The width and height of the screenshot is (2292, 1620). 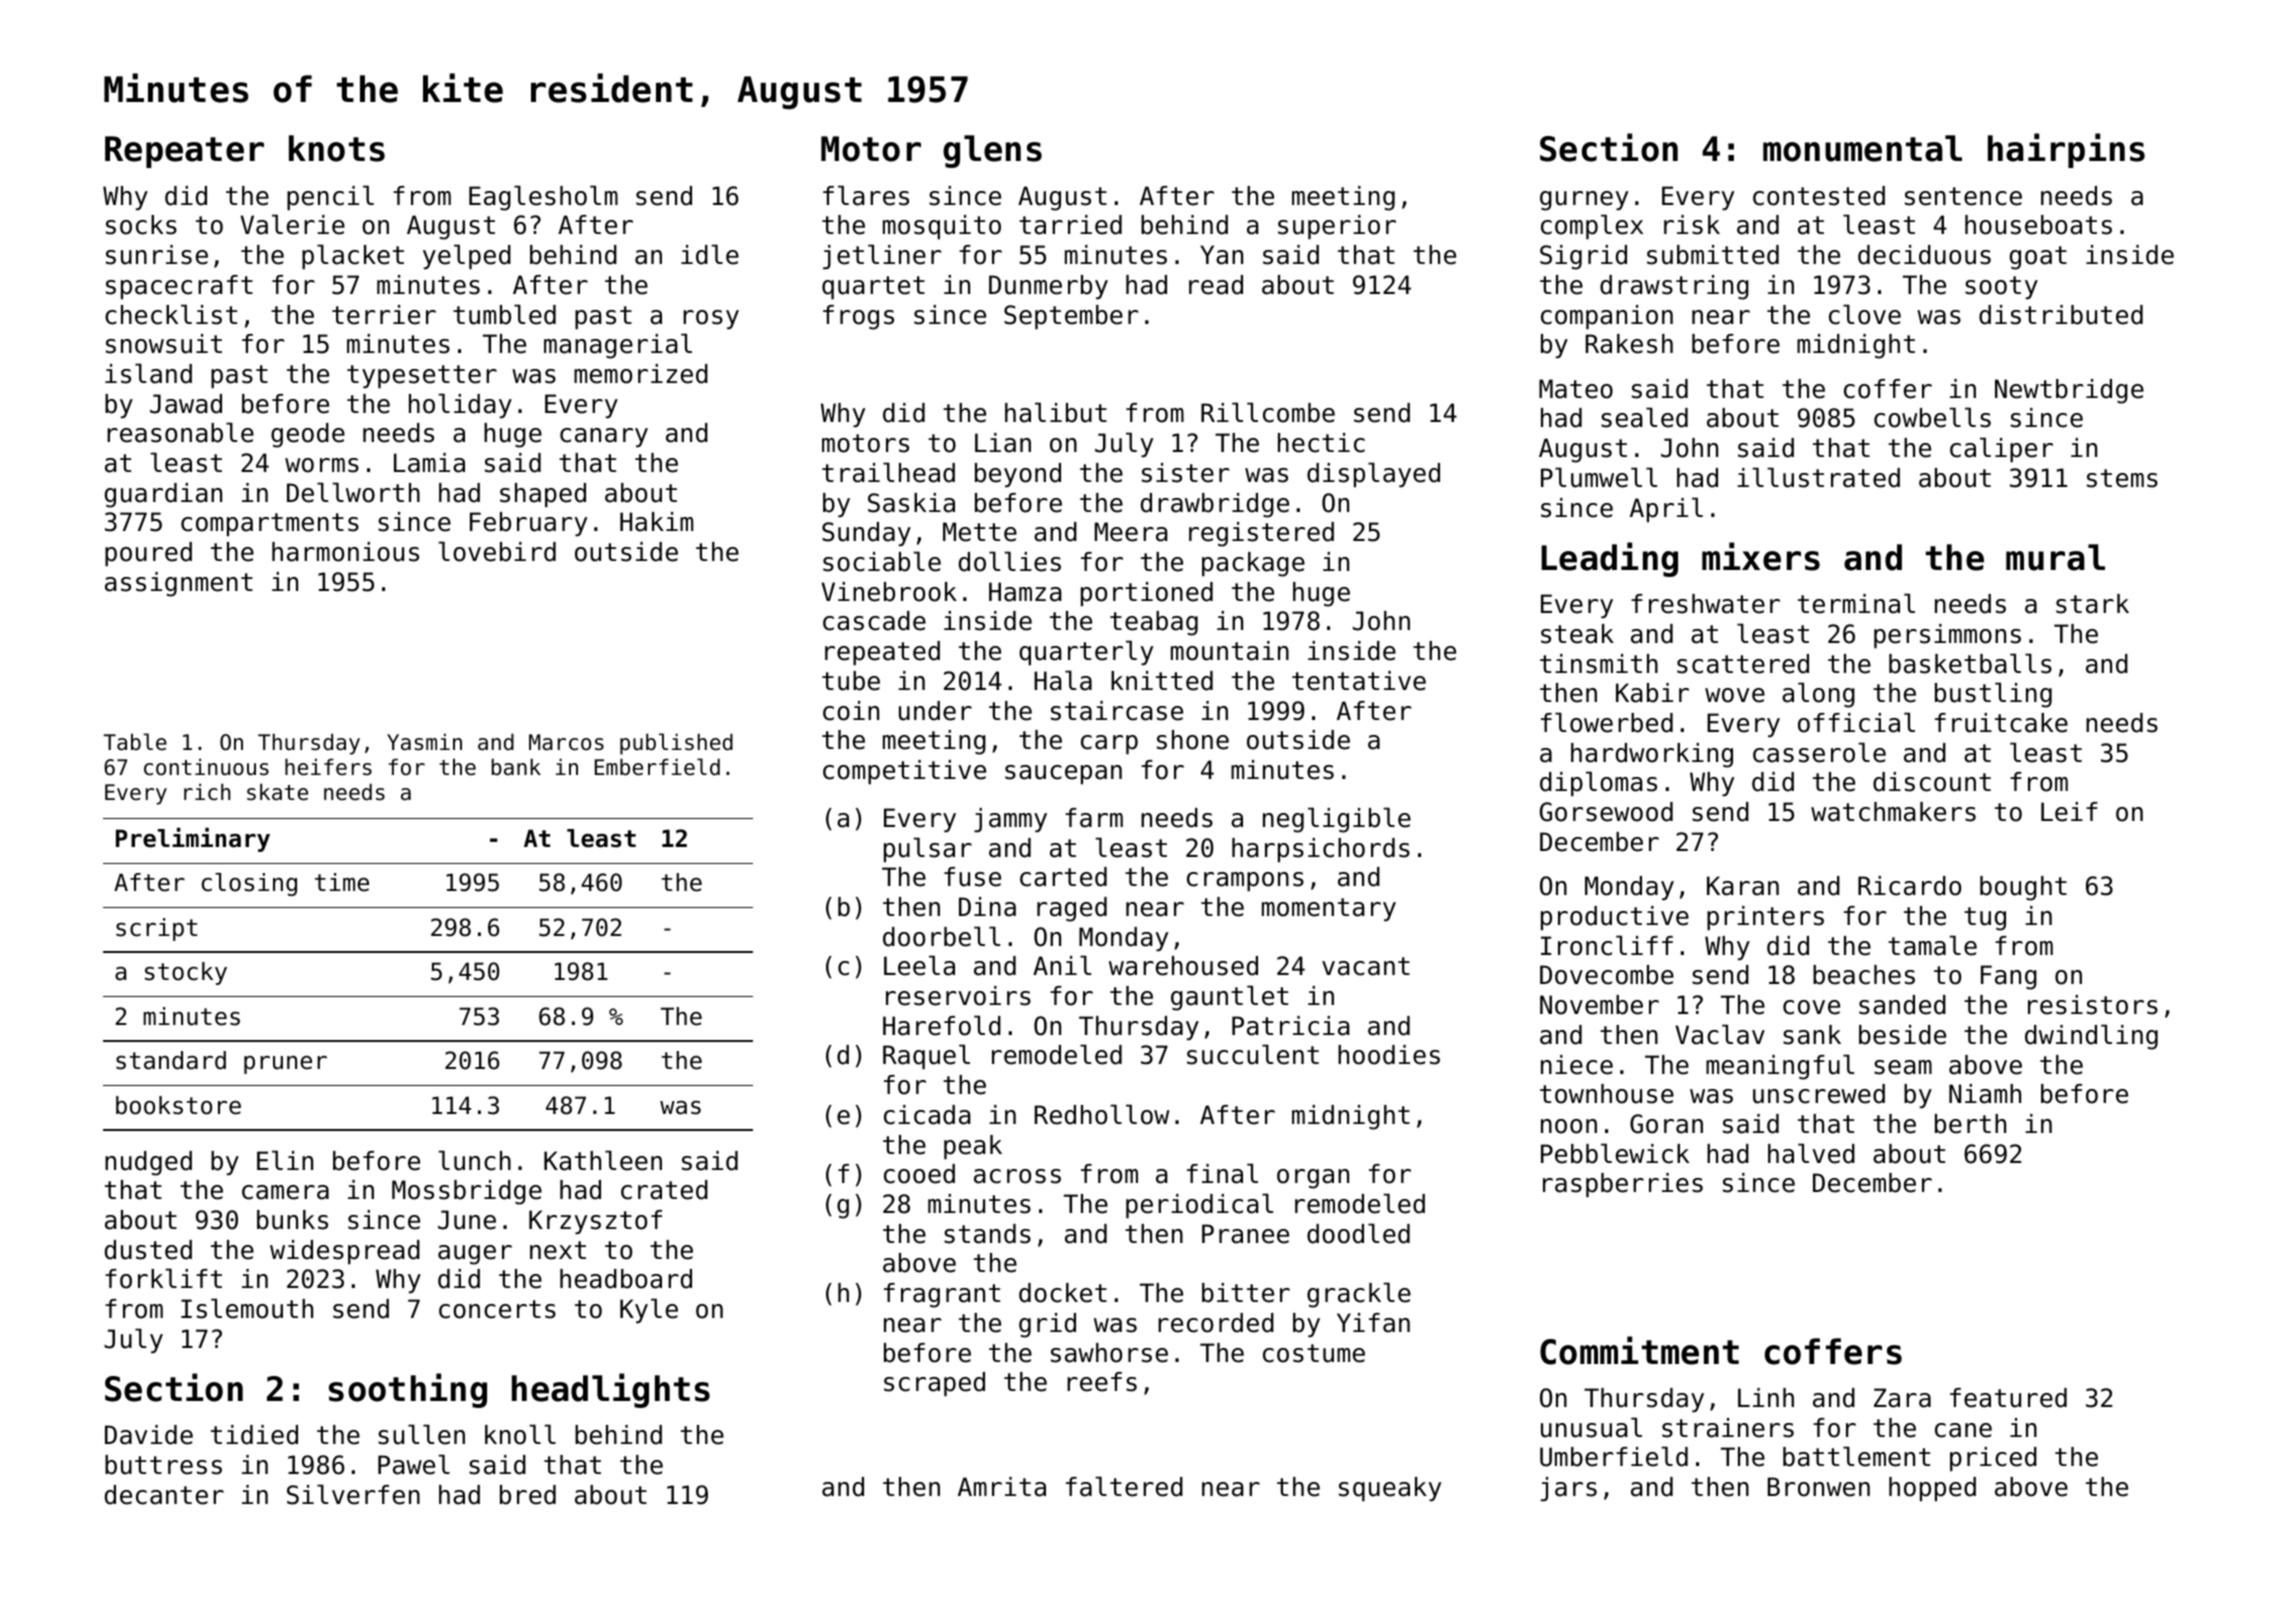 What do you see at coordinates (1337, 227) in the screenshot?
I see `superior` at bounding box center [1337, 227].
